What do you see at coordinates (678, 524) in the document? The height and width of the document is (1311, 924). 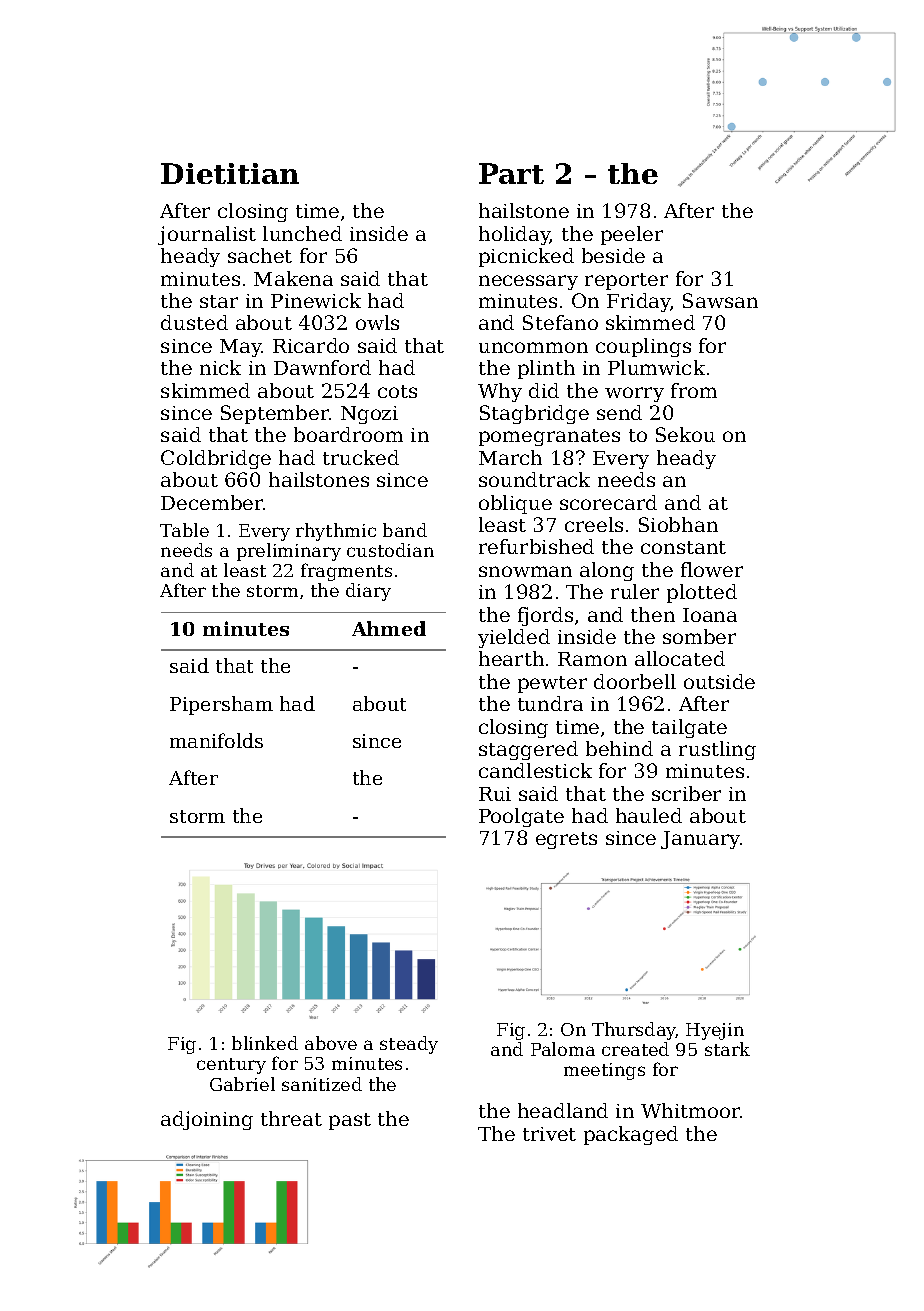 I see `Siobhan` at bounding box center [678, 524].
